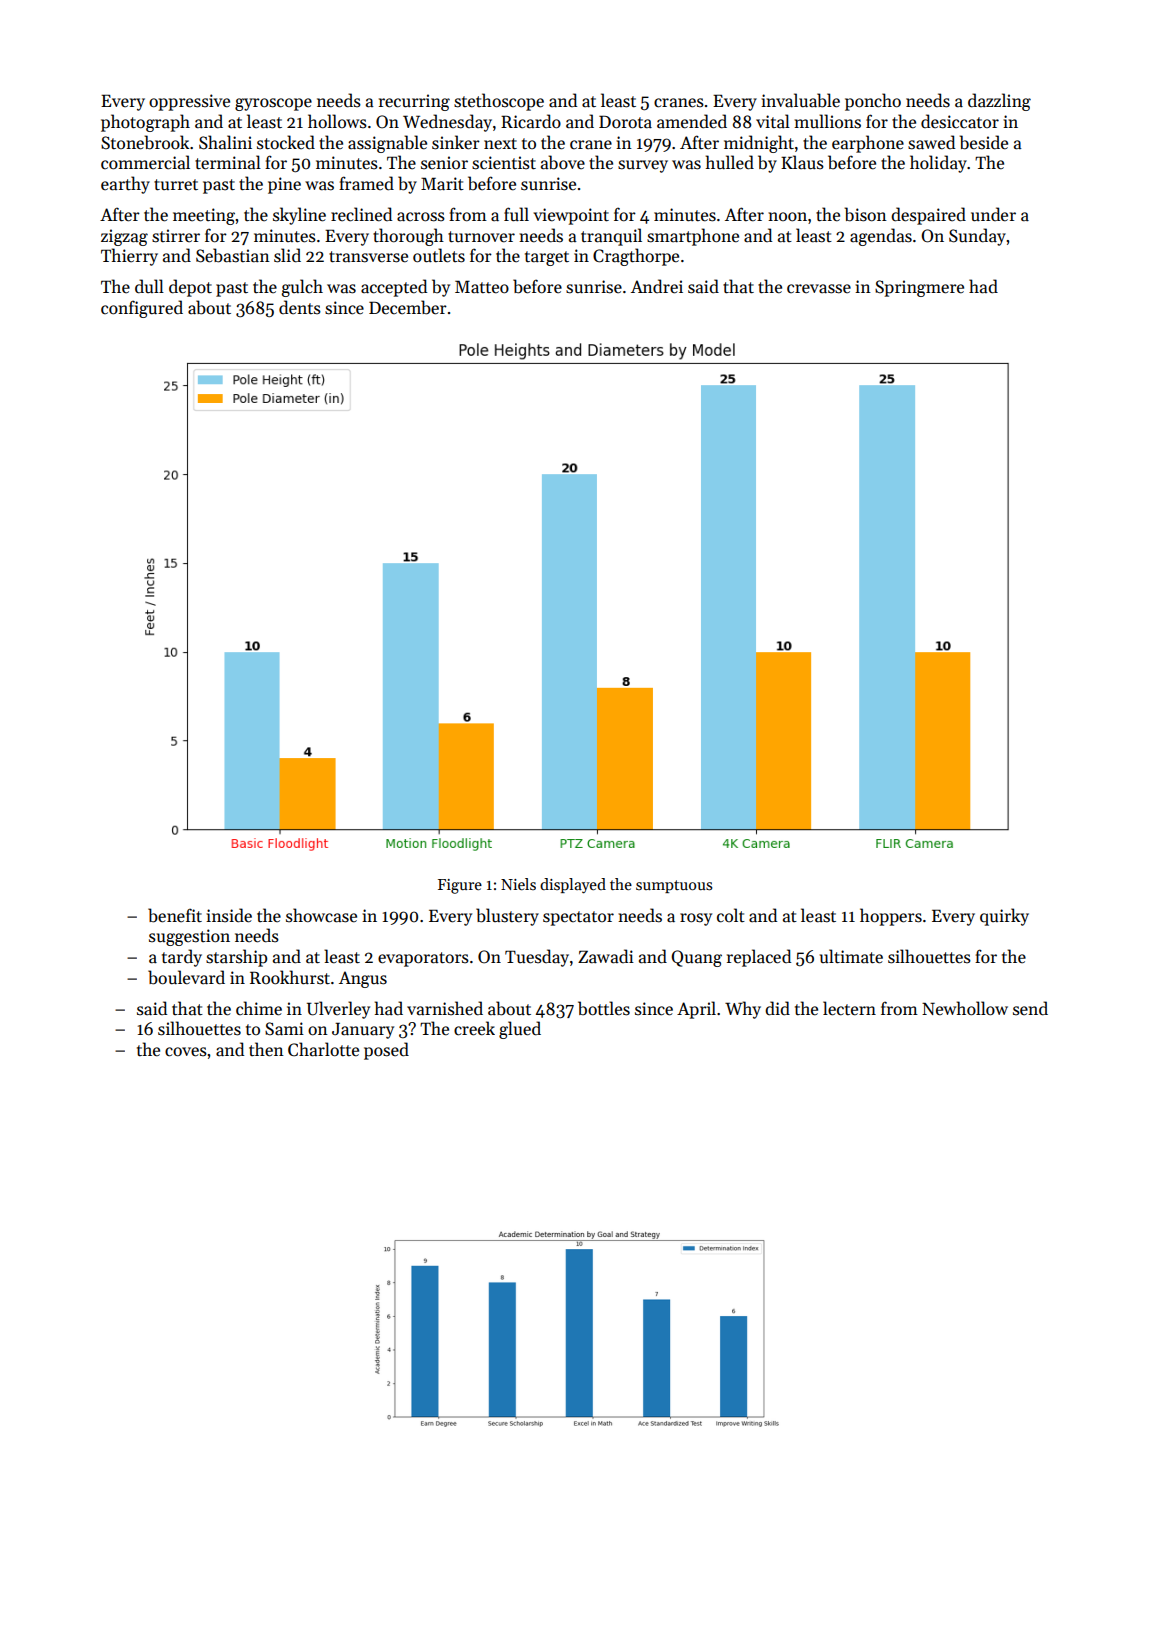 This screenshot has height=1626, width=1150. Describe the element at coordinates (300, 307) in the screenshot. I see `dents` at that location.
